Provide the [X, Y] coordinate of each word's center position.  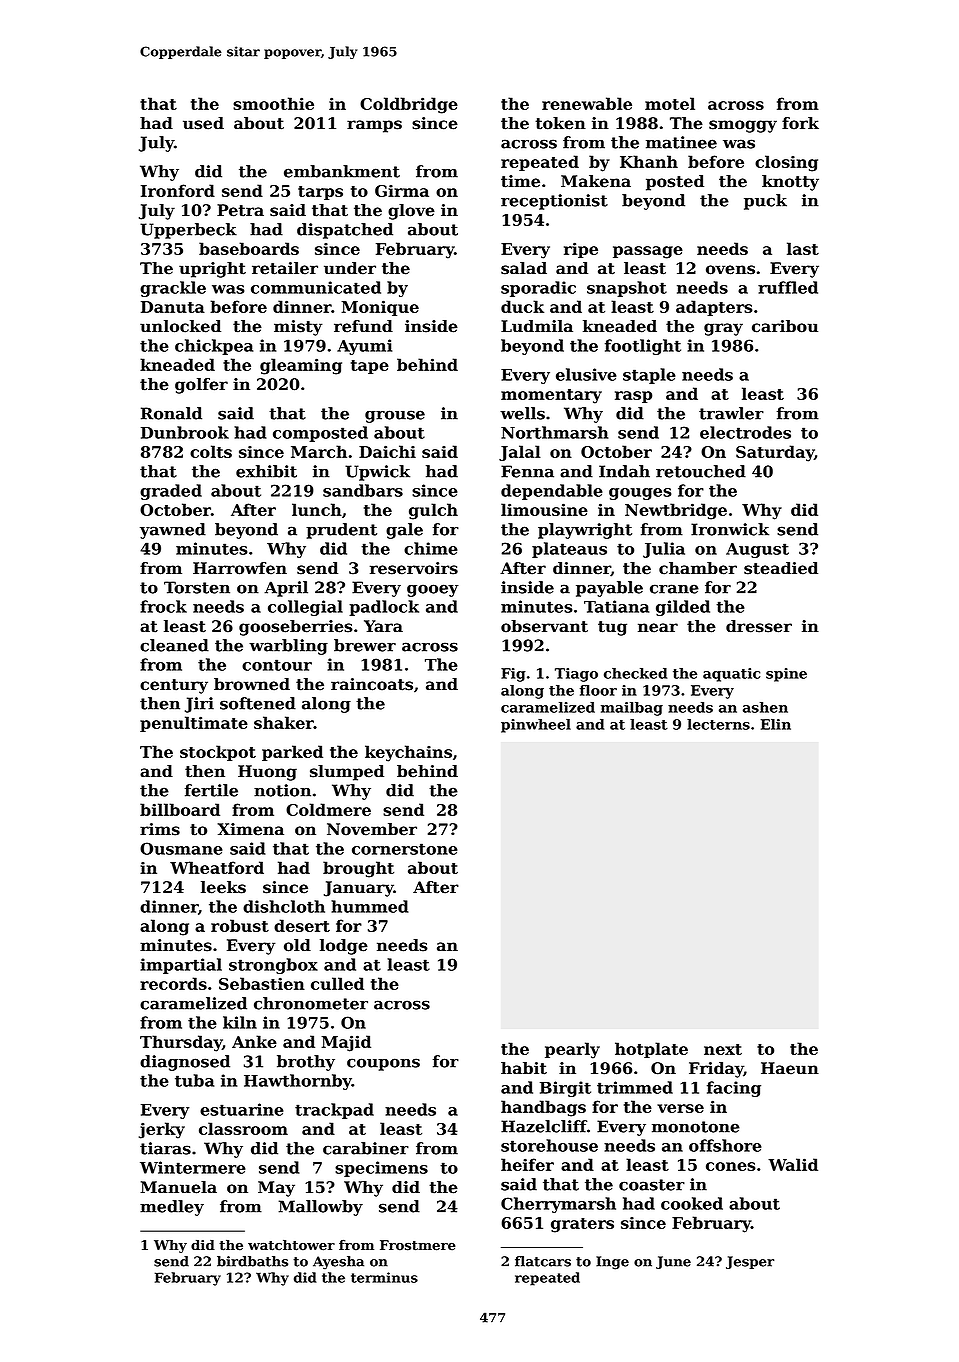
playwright [585, 531]
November [372, 829]
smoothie [273, 103]
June [673, 1262]
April [286, 589]
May [276, 1189]
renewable [587, 103]
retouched [701, 471]
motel [670, 103]
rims [160, 829]
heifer [527, 1164]
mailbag [632, 709]
